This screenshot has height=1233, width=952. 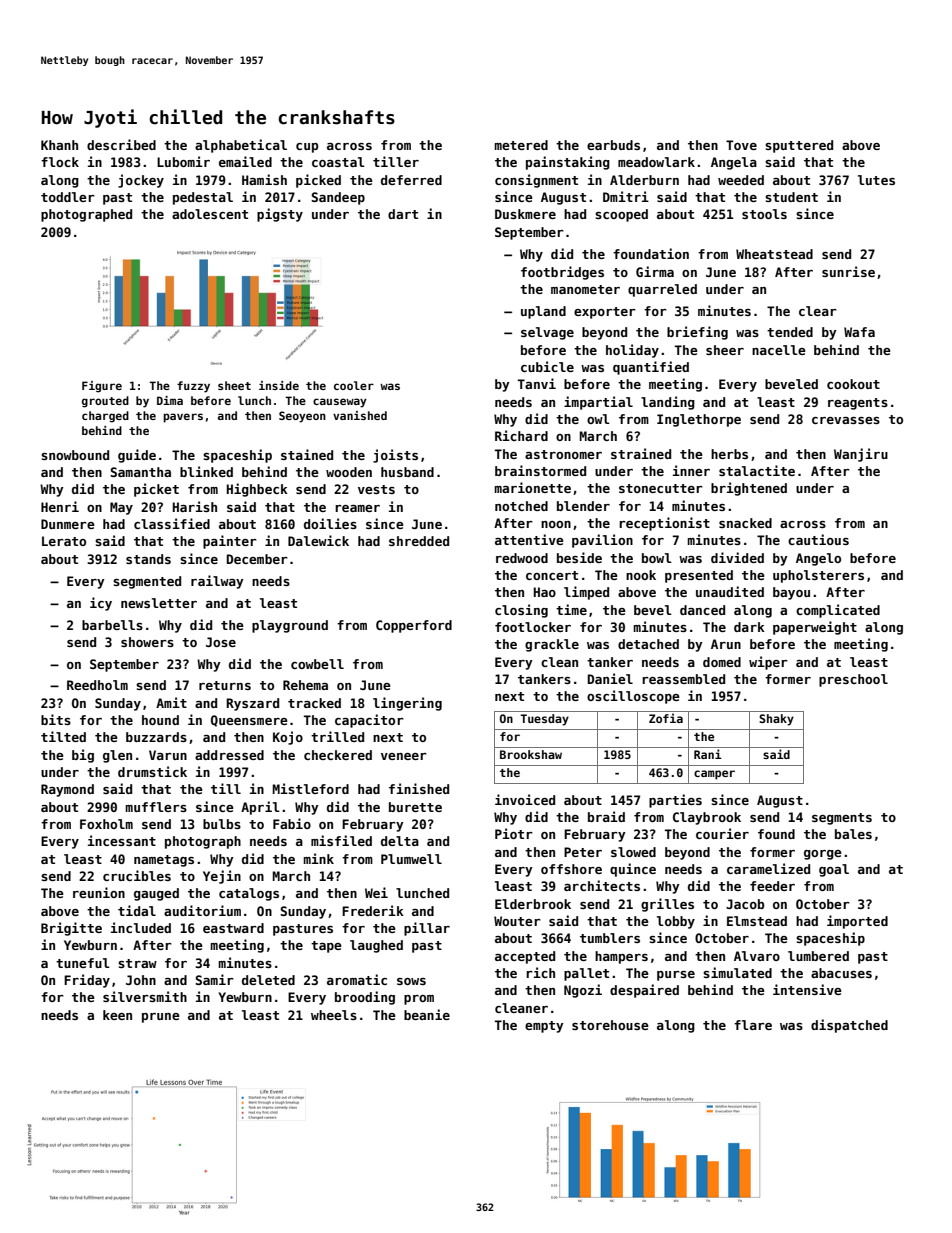 I want to click on prune, so click(x=161, y=1018).
